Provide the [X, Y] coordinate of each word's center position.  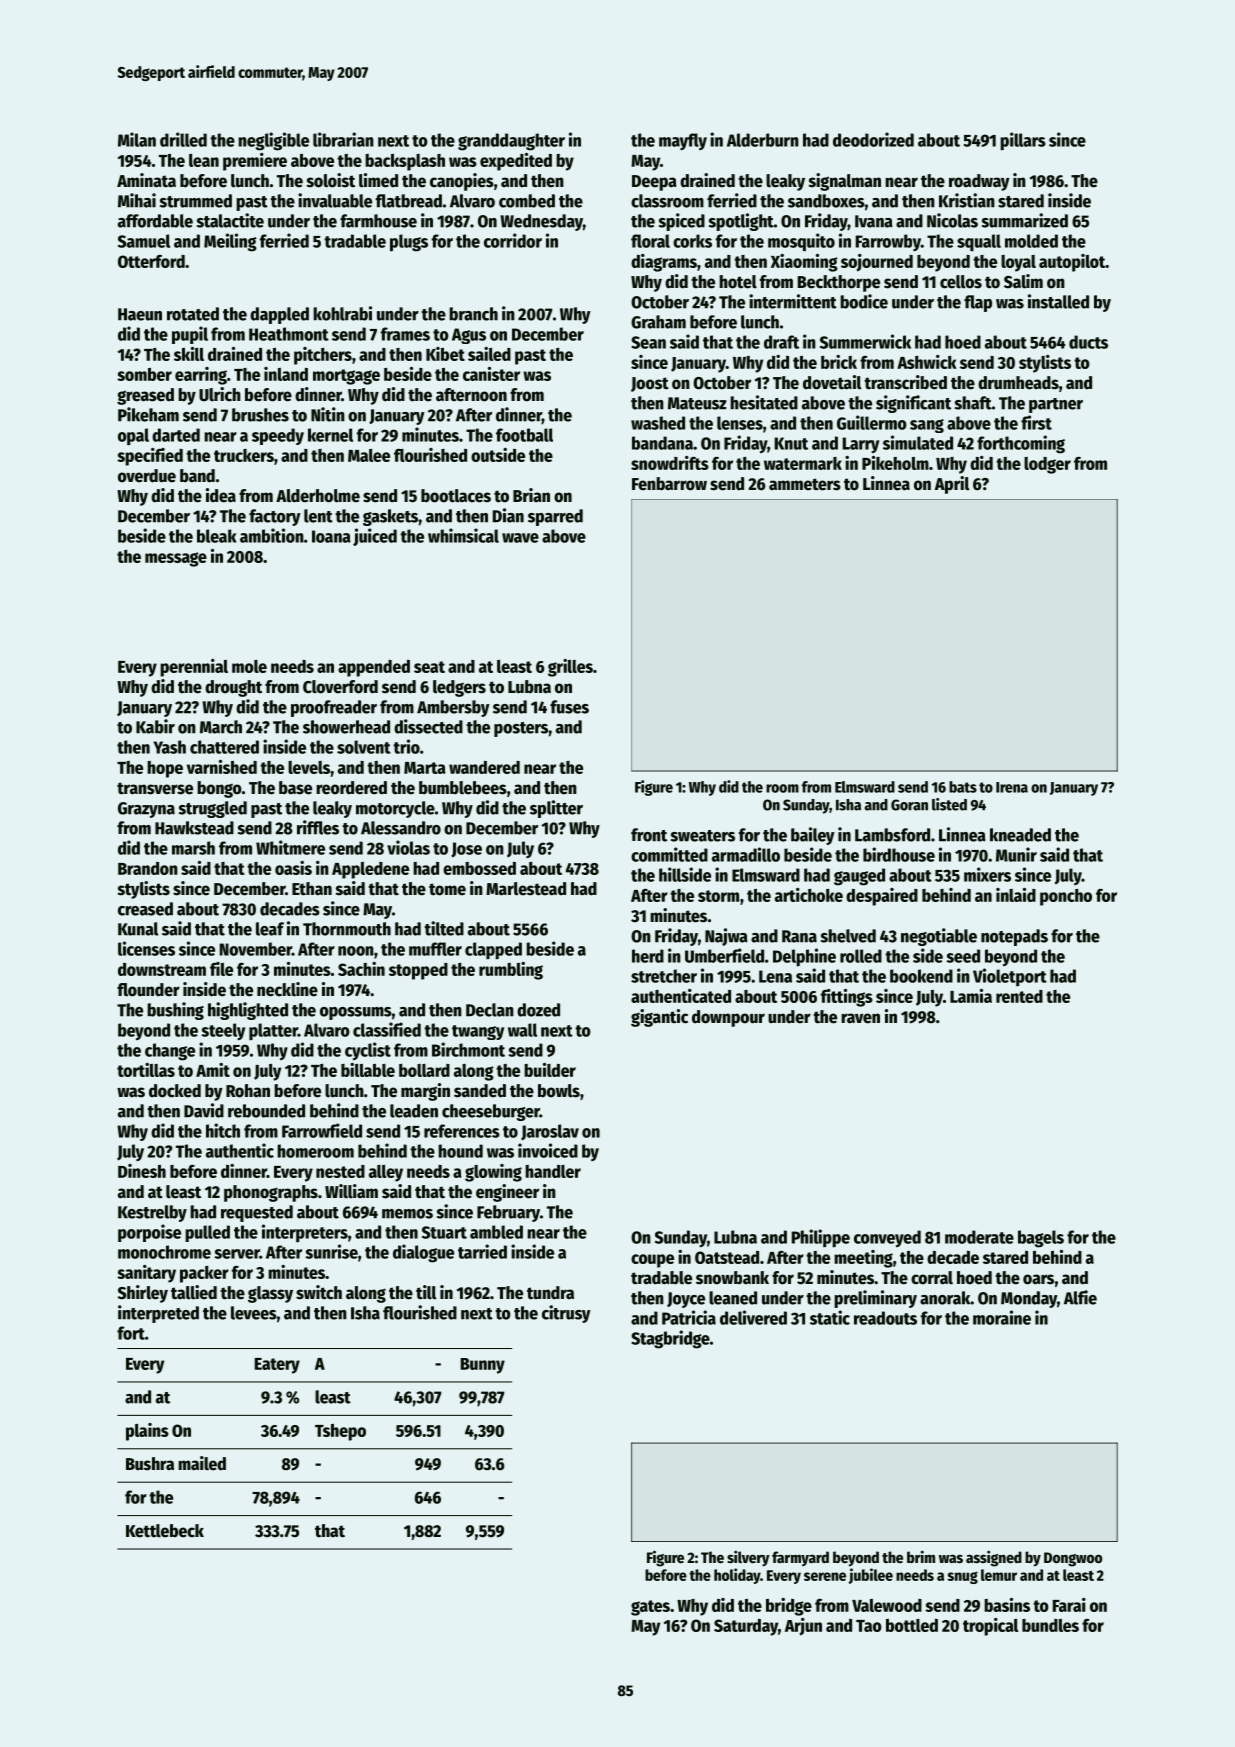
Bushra [150, 1464]
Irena [1012, 787]
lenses [740, 423]
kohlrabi [342, 313]
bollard [424, 1070]
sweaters [703, 836]
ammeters [805, 484]
